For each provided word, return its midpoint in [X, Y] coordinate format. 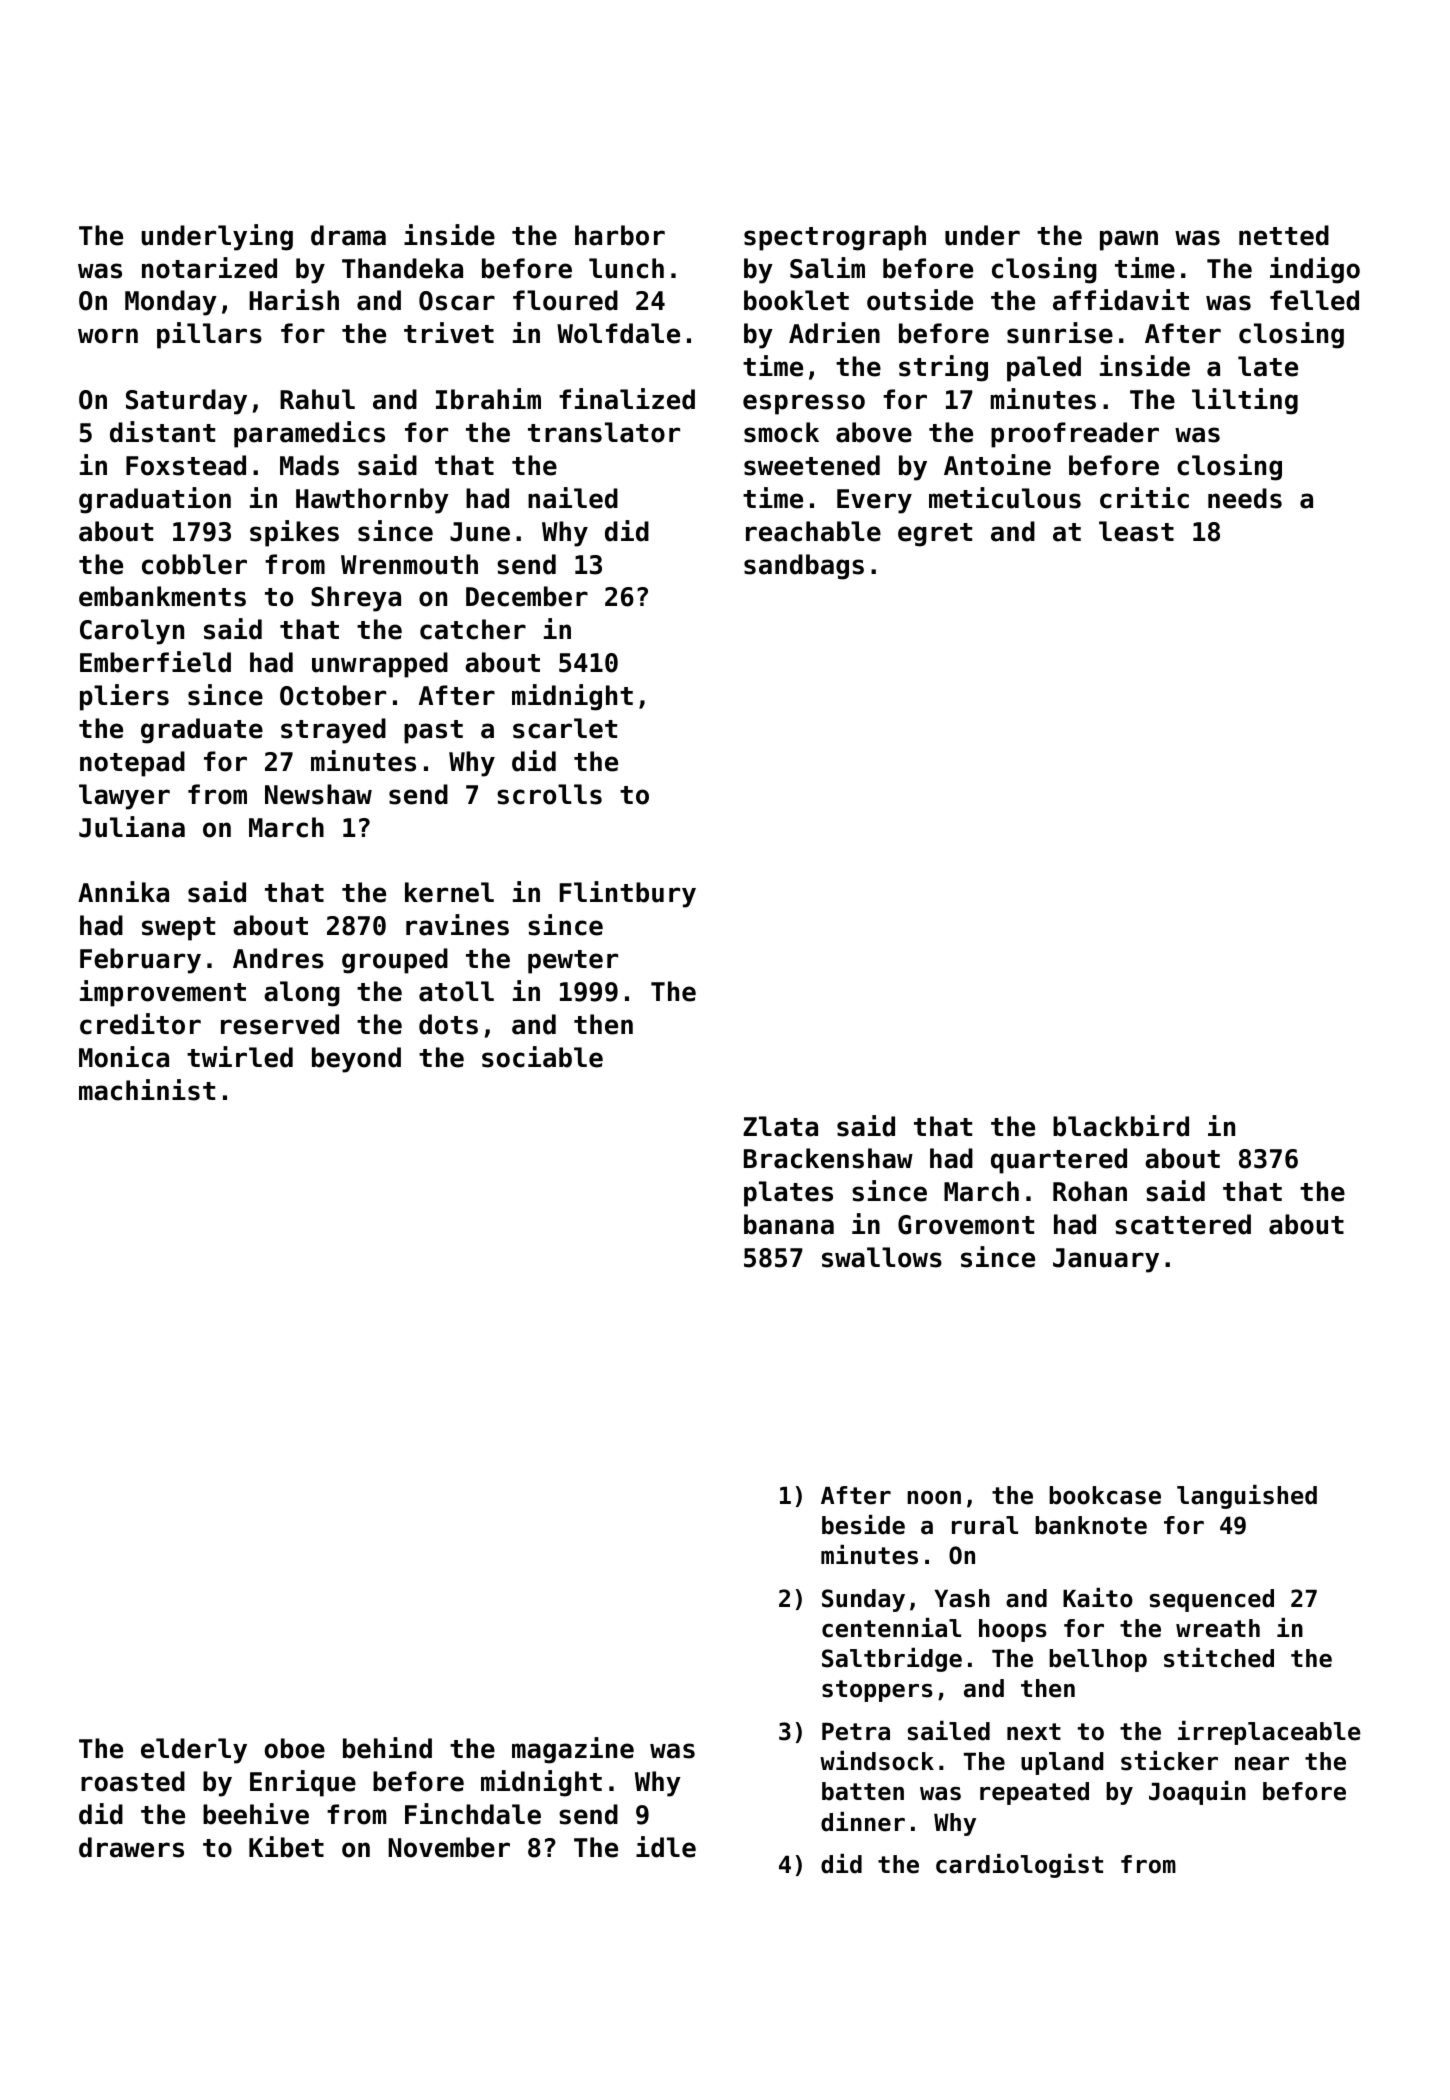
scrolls [549, 794]
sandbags [804, 567]
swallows [882, 1257]
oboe [295, 1748]
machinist [147, 1090]
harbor [620, 235]
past [433, 732]
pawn [1129, 240]
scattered [1183, 1224]
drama [348, 235]
